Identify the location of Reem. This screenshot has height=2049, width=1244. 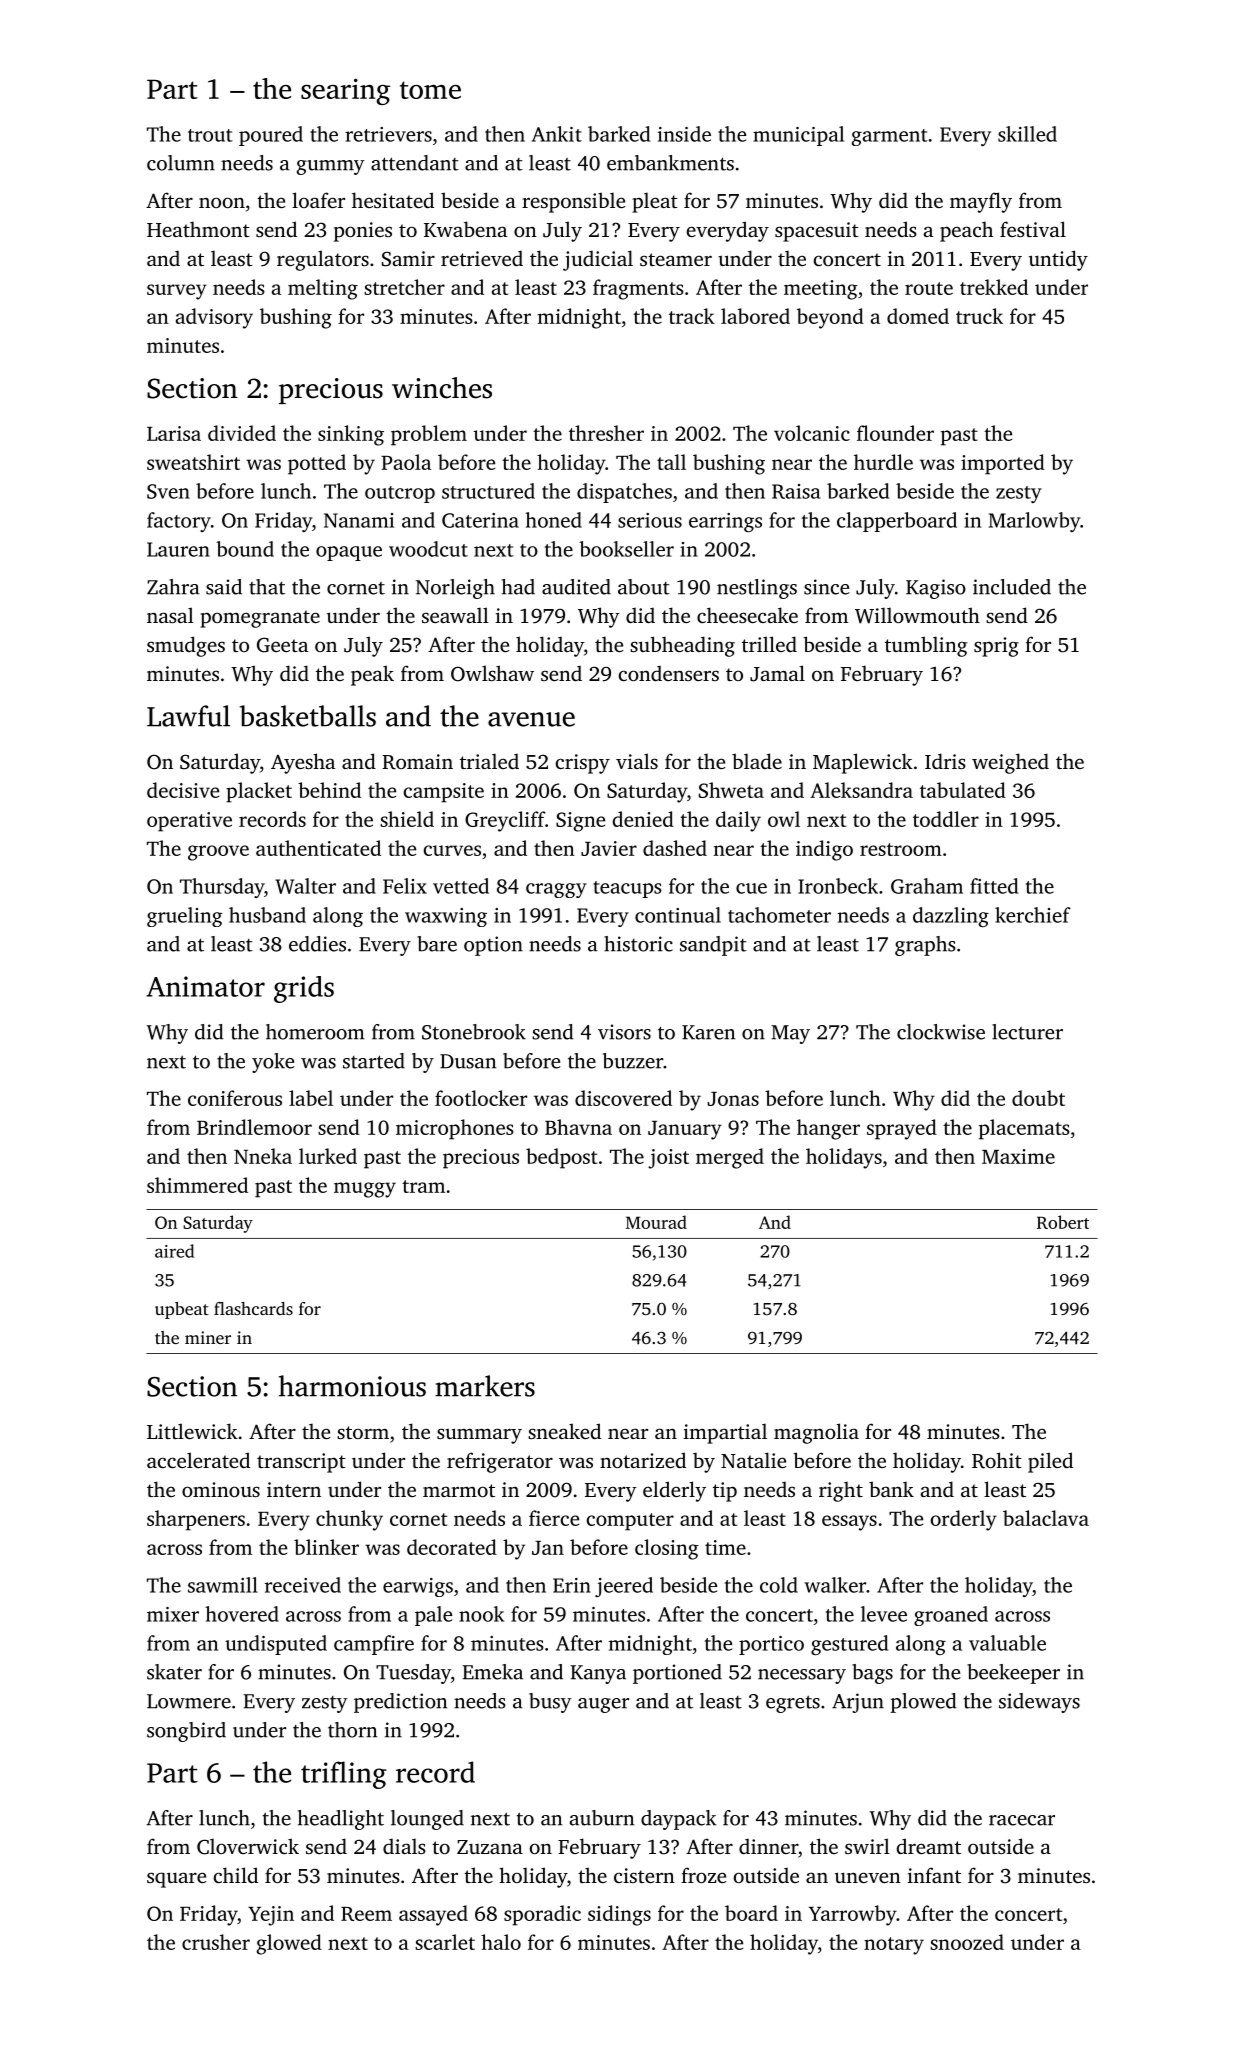
(366, 1914).
